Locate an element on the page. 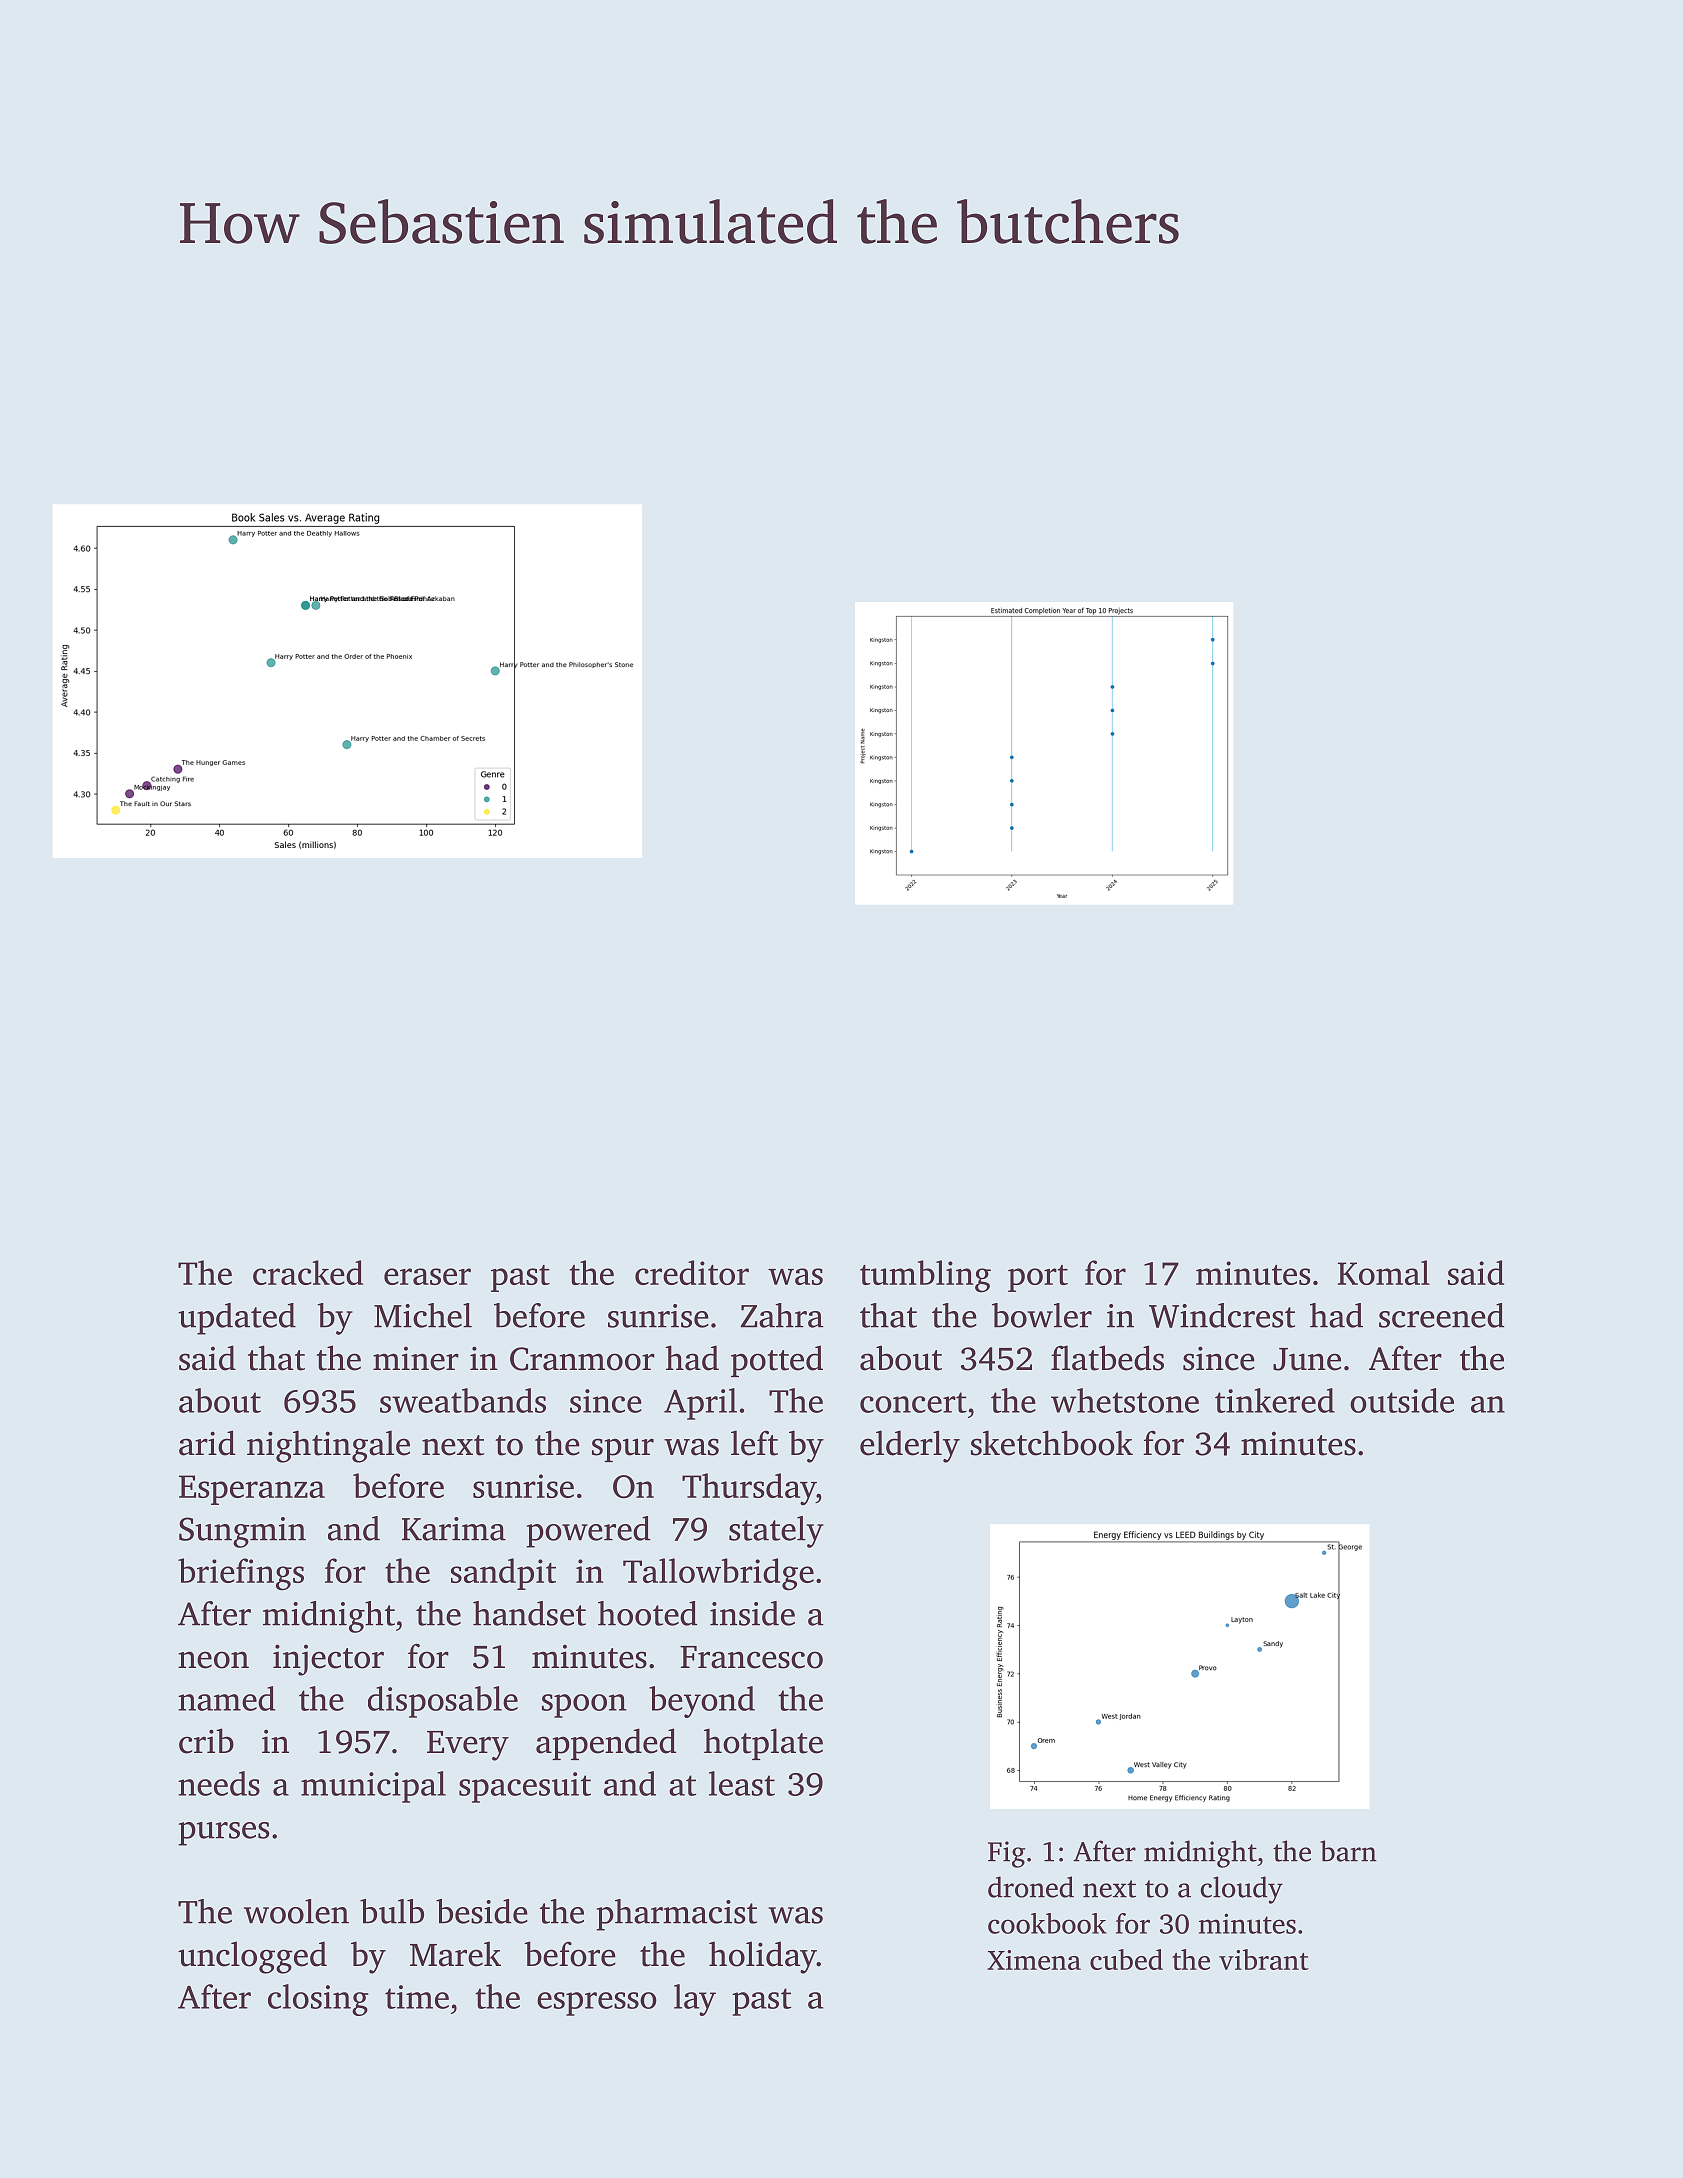 The width and height of the page is (1683, 2178). tumbling is located at coordinates (925, 1276).
